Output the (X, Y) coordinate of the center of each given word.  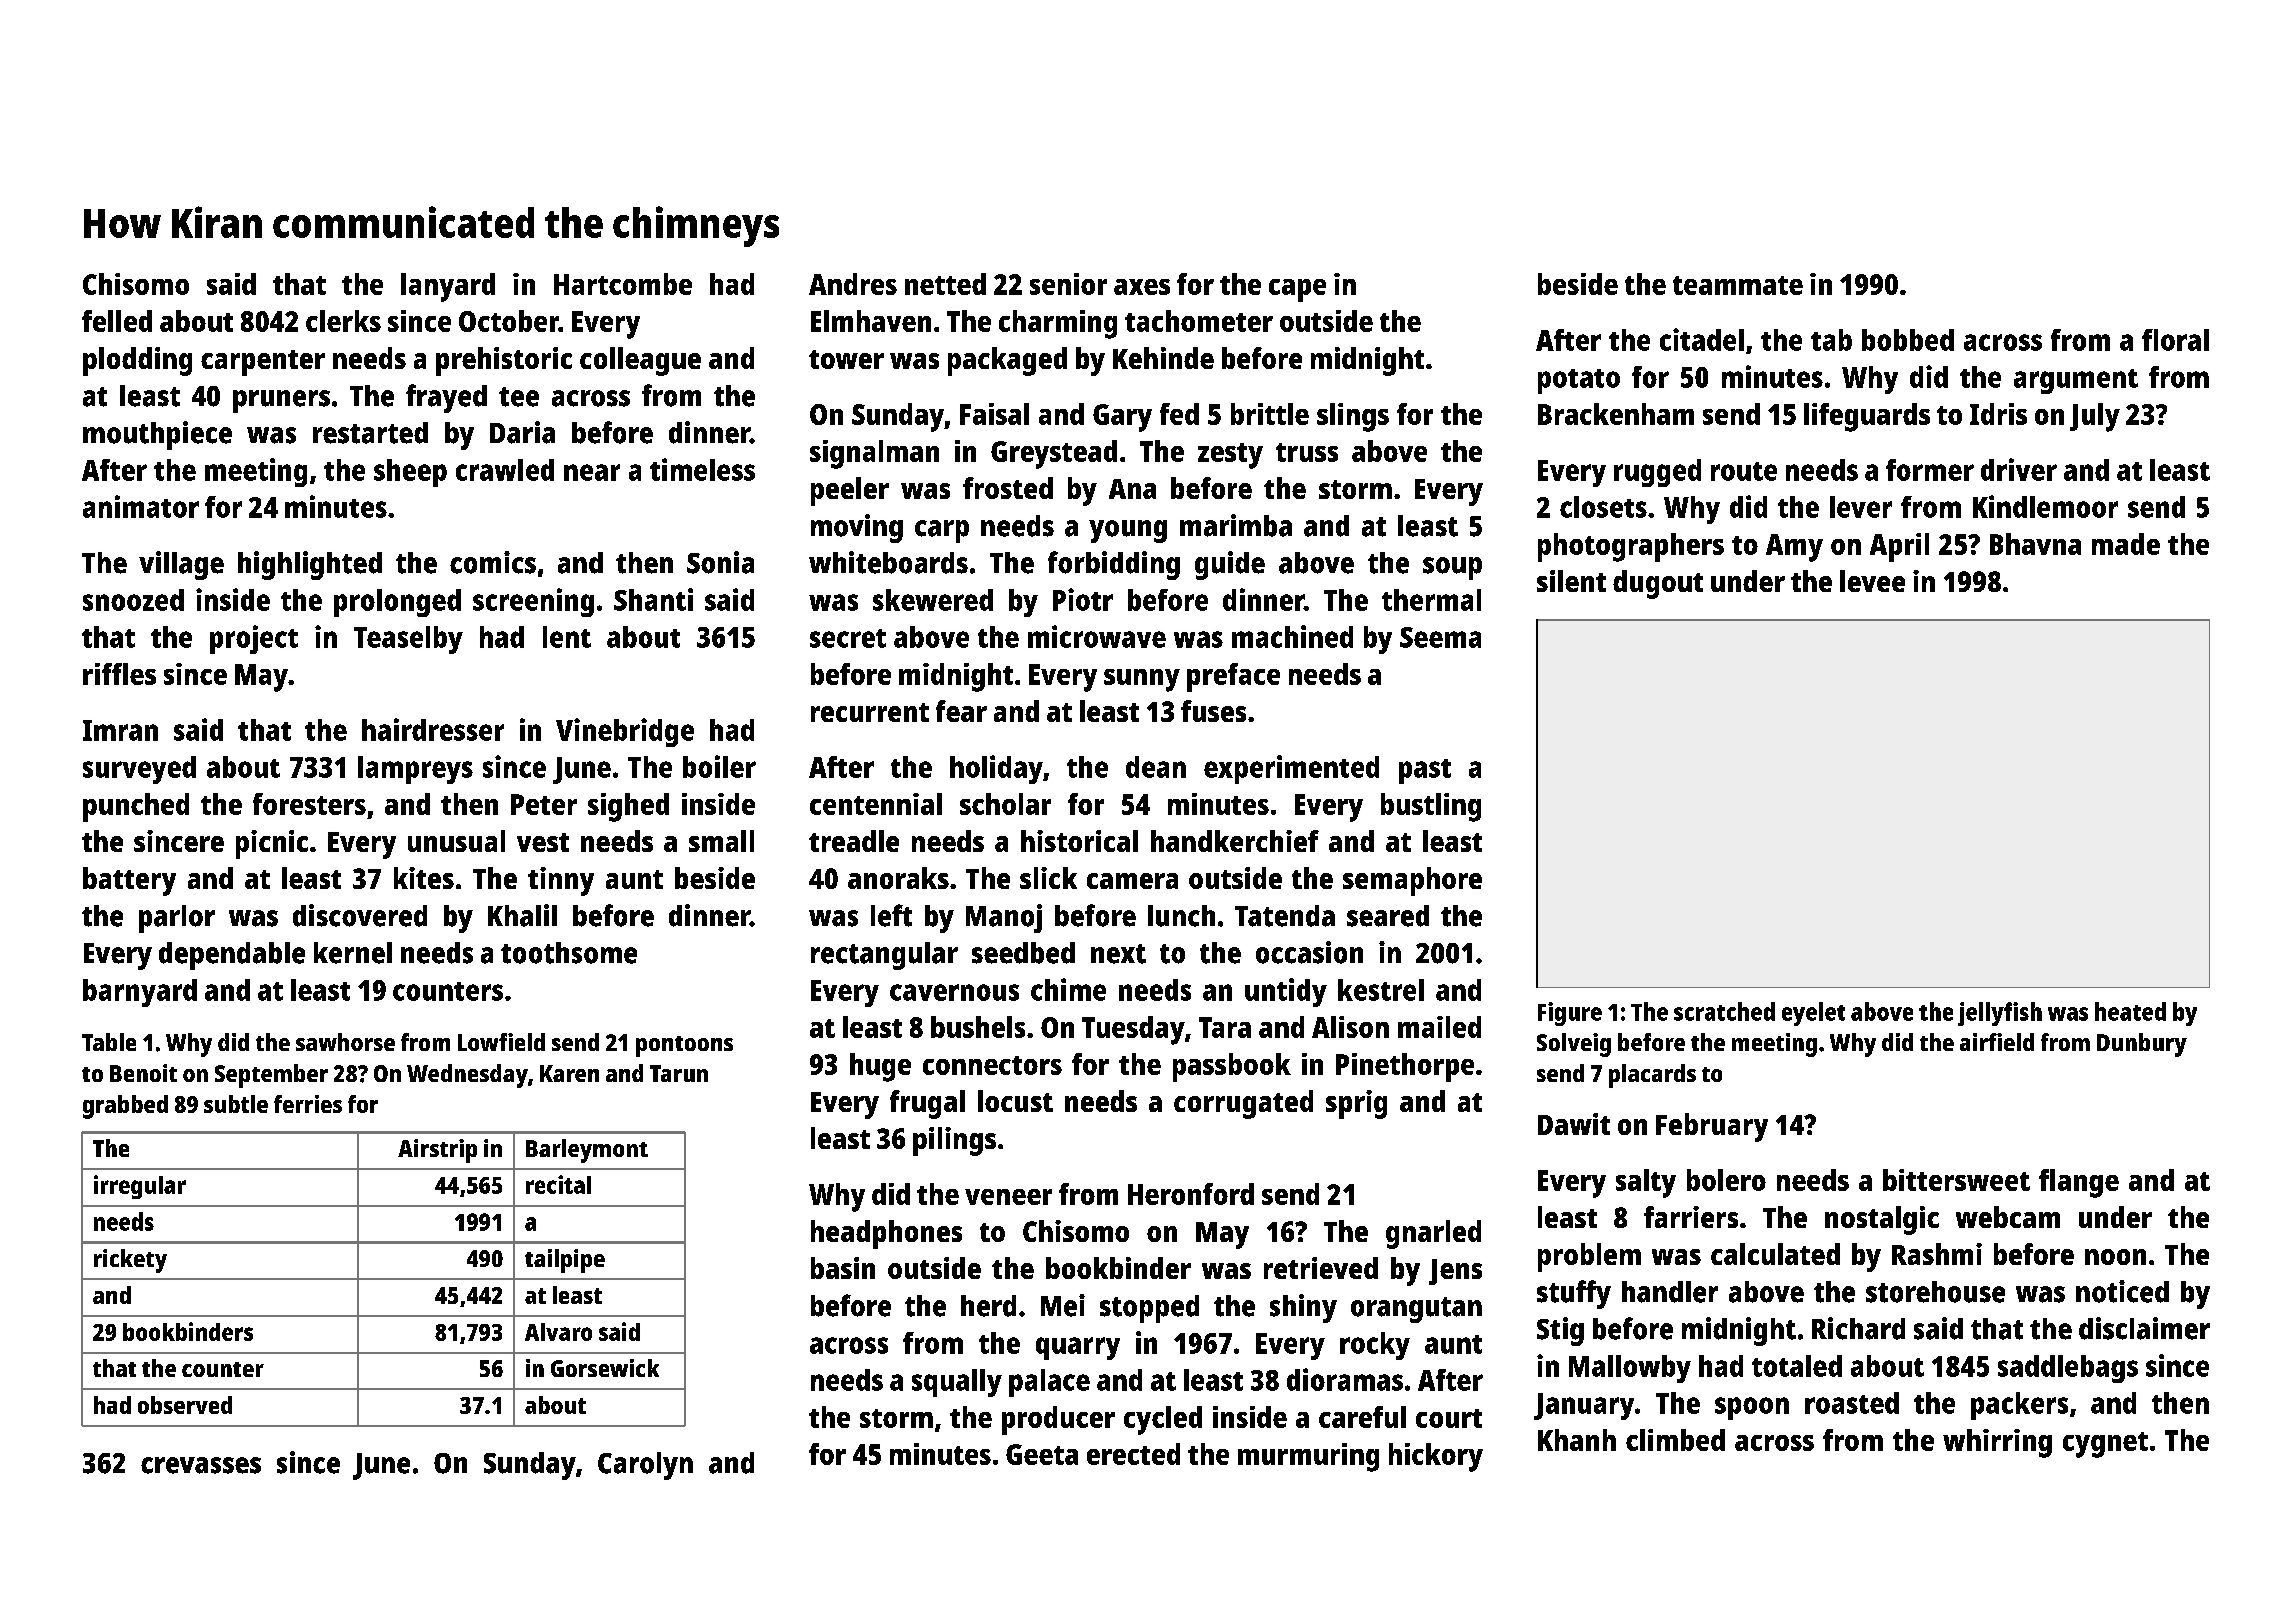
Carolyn (645, 1466)
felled (117, 321)
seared (1388, 916)
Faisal (994, 414)
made (2126, 544)
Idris (1998, 414)
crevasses (201, 1465)
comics (493, 562)
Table (109, 1042)
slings (1353, 417)
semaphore (1412, 881)
